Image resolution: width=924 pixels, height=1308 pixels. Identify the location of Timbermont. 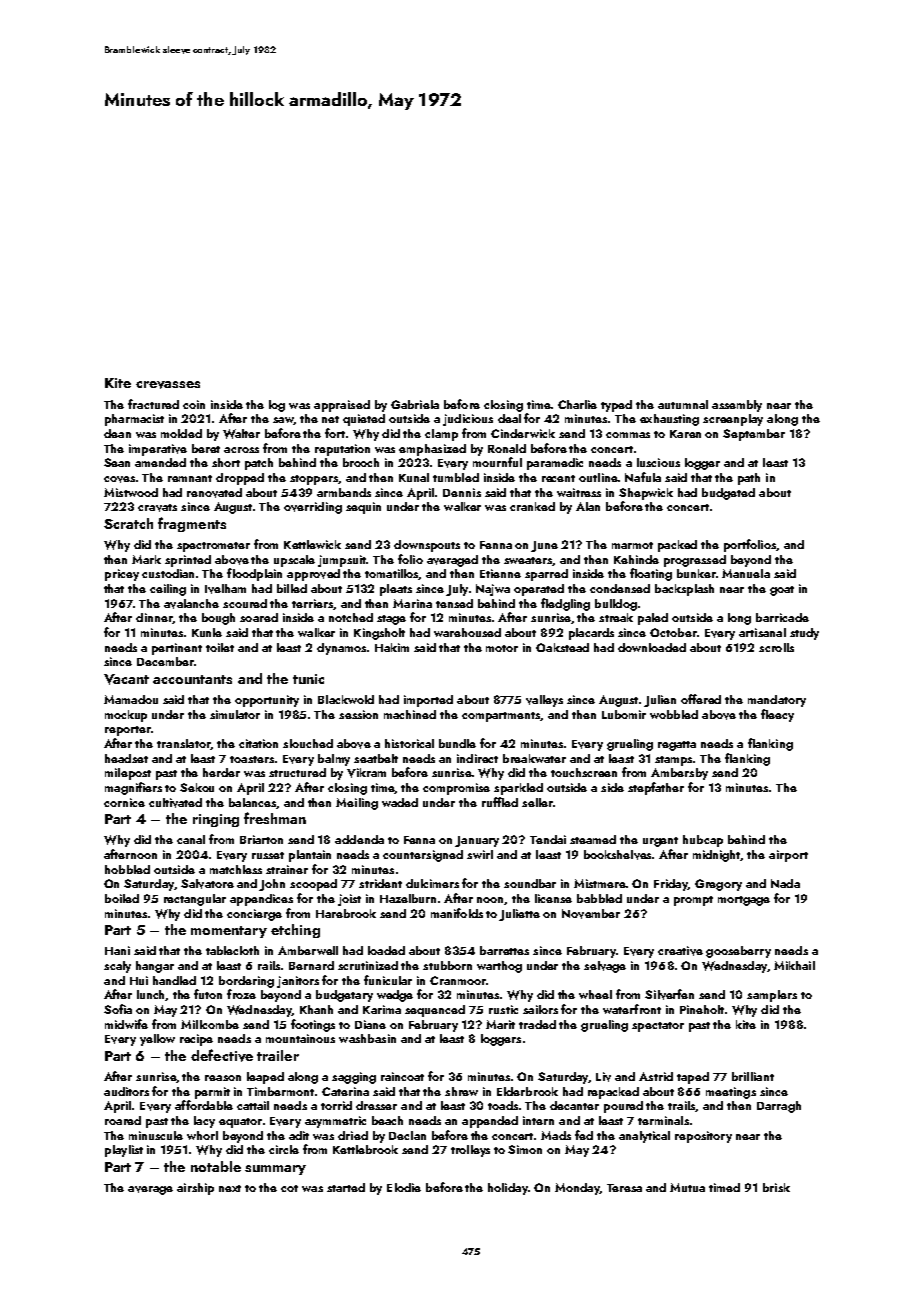
(280, 1091).
